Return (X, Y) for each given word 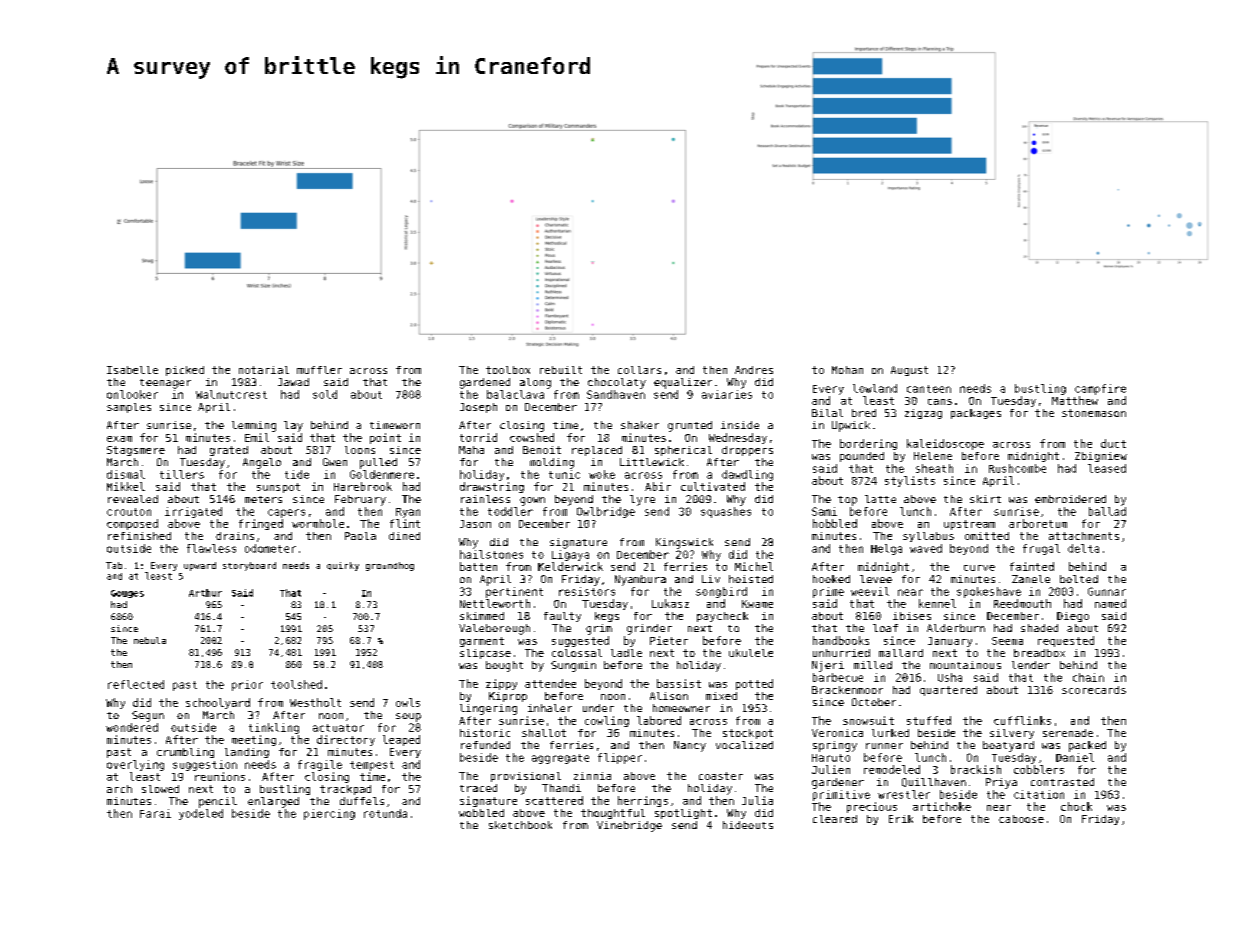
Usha (950, 677)
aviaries (727, 394)
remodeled (892, 769)
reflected (136, 684)
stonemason (1094, 413)
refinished (139, 536)
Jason (475, 524)
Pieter (669, 640)
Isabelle (132, 370)
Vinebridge (629, 826)
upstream (969, 525)
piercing (329, 814)
